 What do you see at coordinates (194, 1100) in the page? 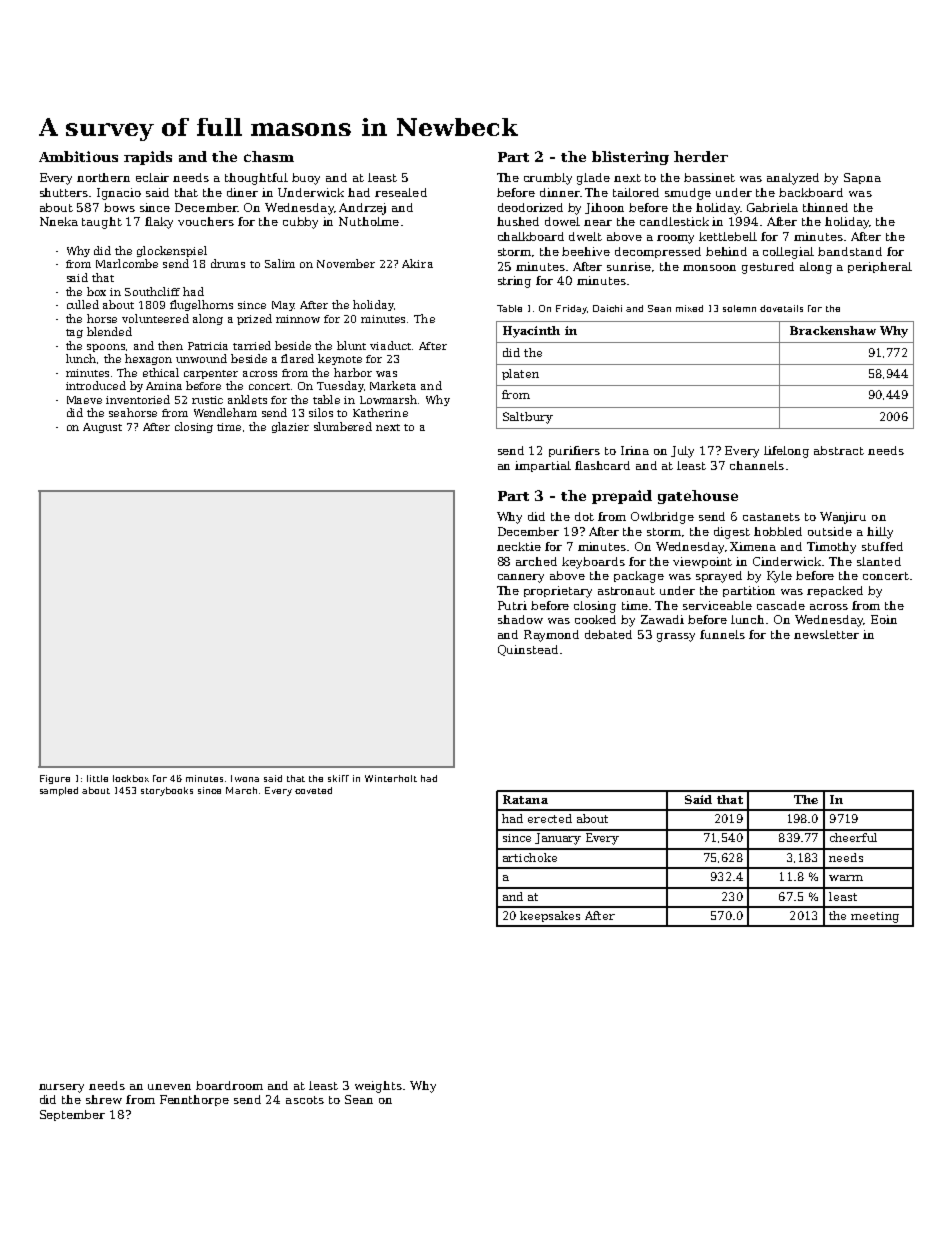
I see `Fennthorpe` at bounding box center [194, 1100].
